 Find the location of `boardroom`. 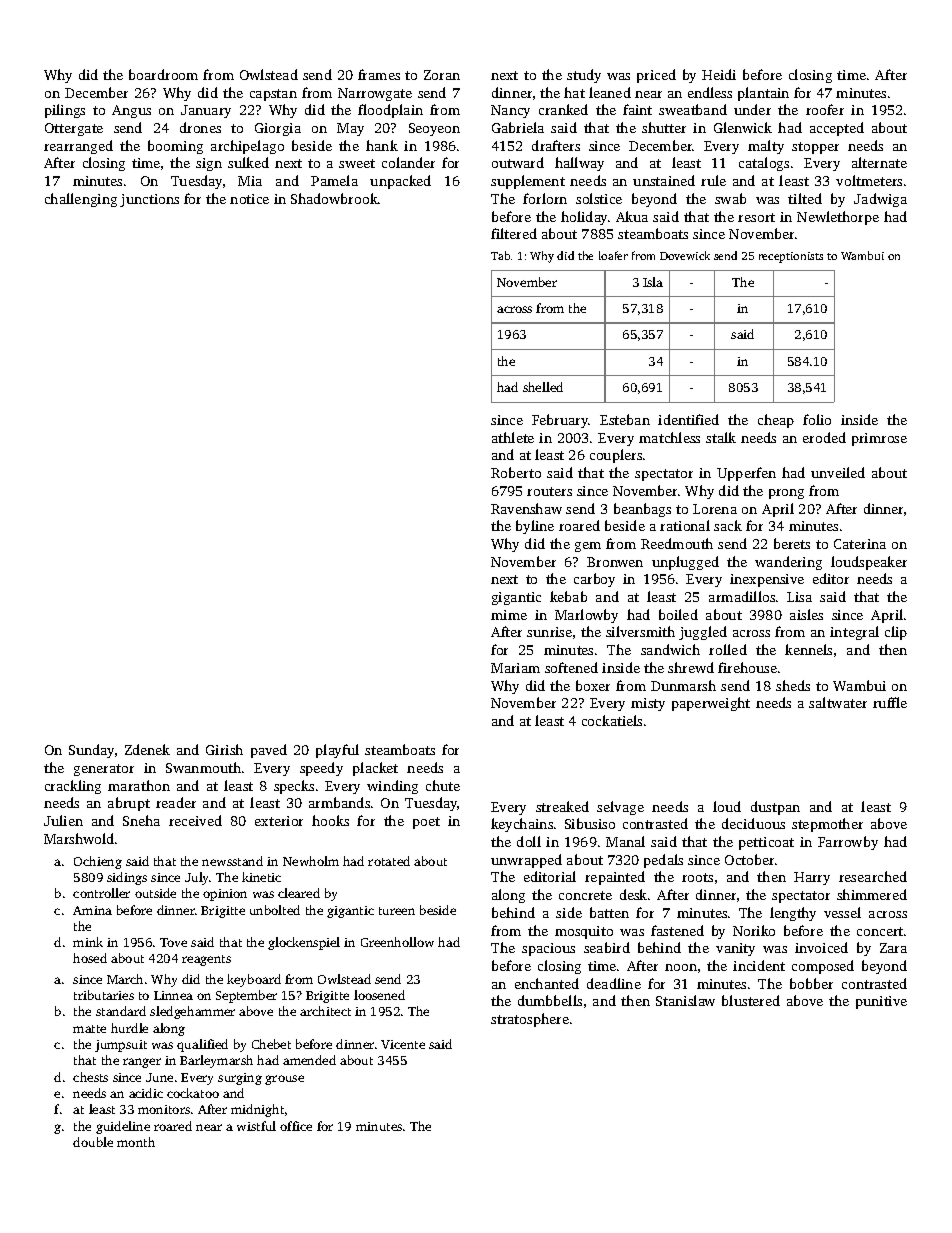

boardroom is located at coordinates (163, 74).
